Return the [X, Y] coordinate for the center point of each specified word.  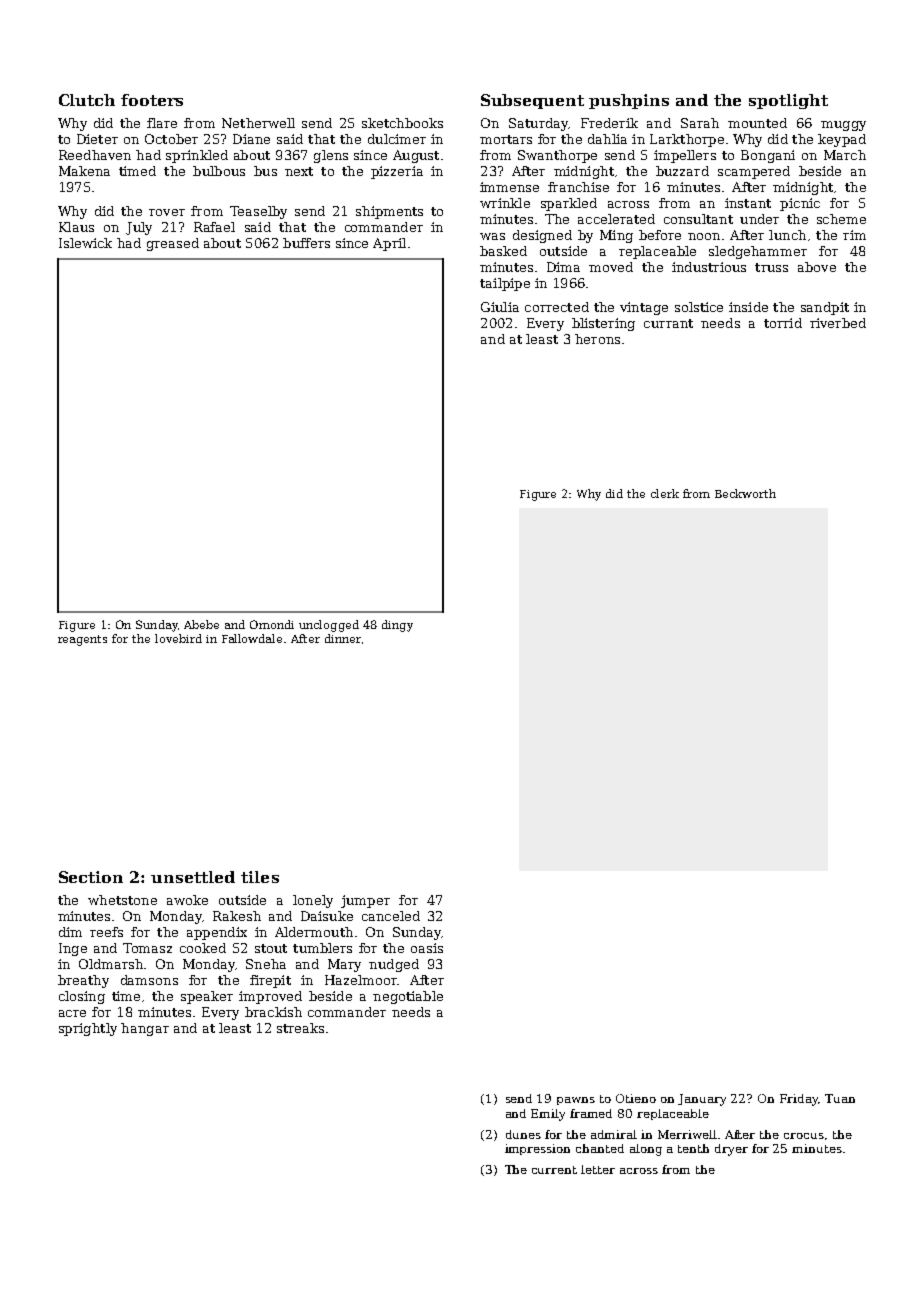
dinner [343, 638]
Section [91, 877]
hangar [145, 1029]
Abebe [201, 624]
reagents [82, 640]
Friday [799, 1100]
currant [668, 323]
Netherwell [258, 123]
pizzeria [397, 172]
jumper [365, 901]
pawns [576, 1101]
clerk [665, 493]
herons [597, 339]
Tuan [840, 1098]
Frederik [609, 123]
